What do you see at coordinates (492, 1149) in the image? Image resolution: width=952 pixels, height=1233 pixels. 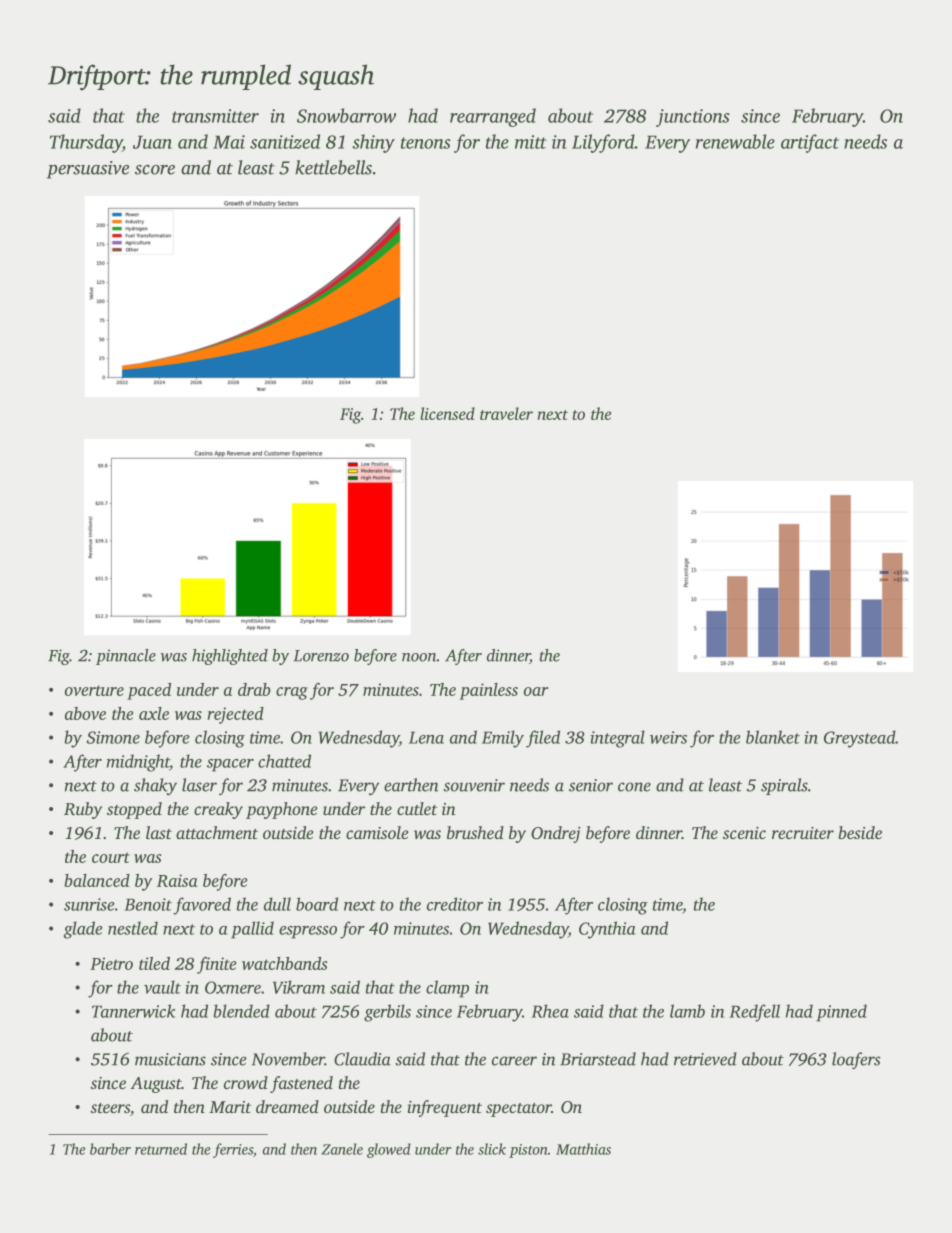 I see `slick` at bounding box center [492, 1149].
